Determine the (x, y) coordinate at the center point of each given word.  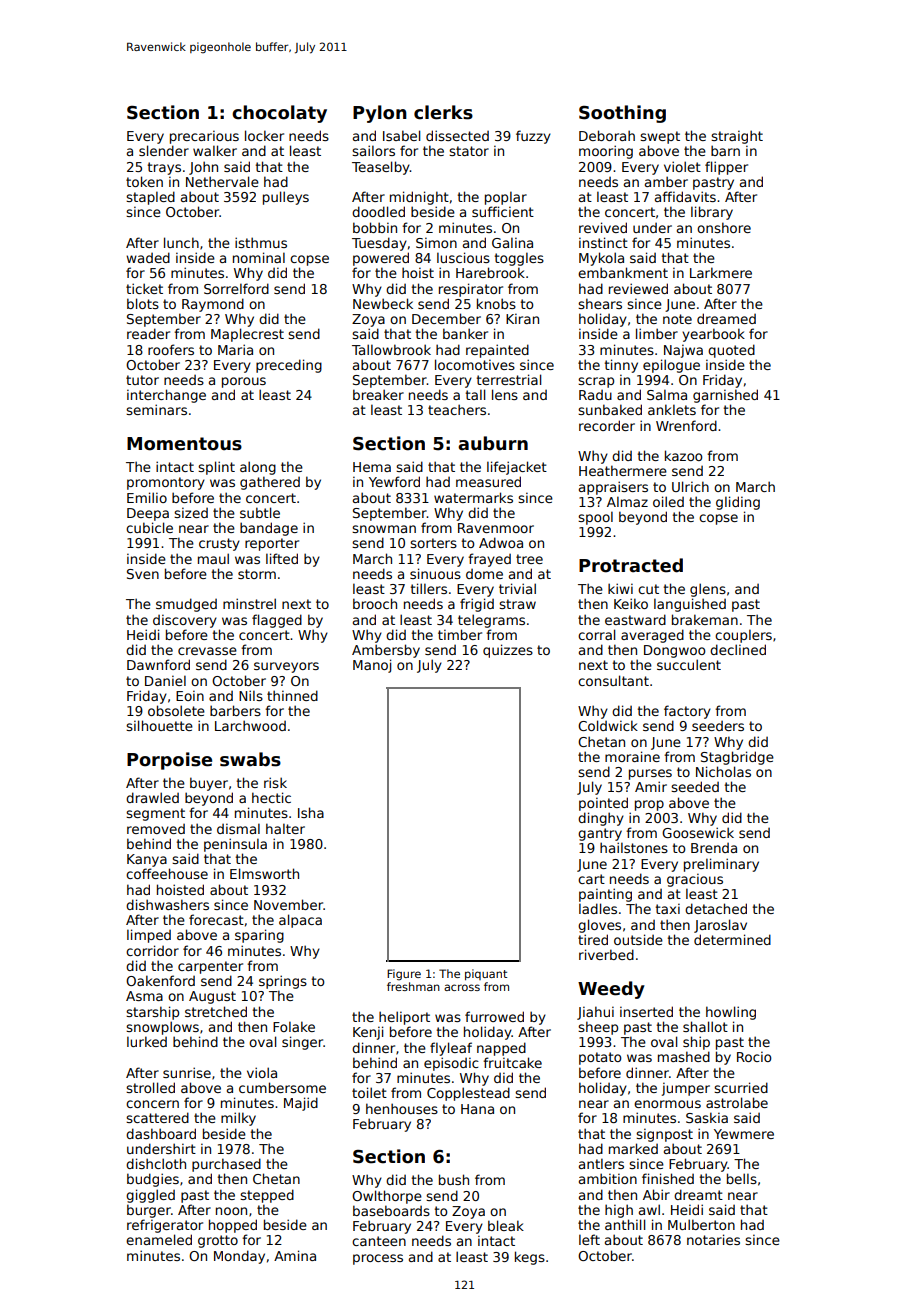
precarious (204, 137)
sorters (433, 543)
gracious (695, 880)
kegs (530, 1258)
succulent (689, 664)
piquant (486, 975)
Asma (144, 996)
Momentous (184, 444)
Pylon (380, 114)
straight (737, 137)
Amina (295, 1255)
